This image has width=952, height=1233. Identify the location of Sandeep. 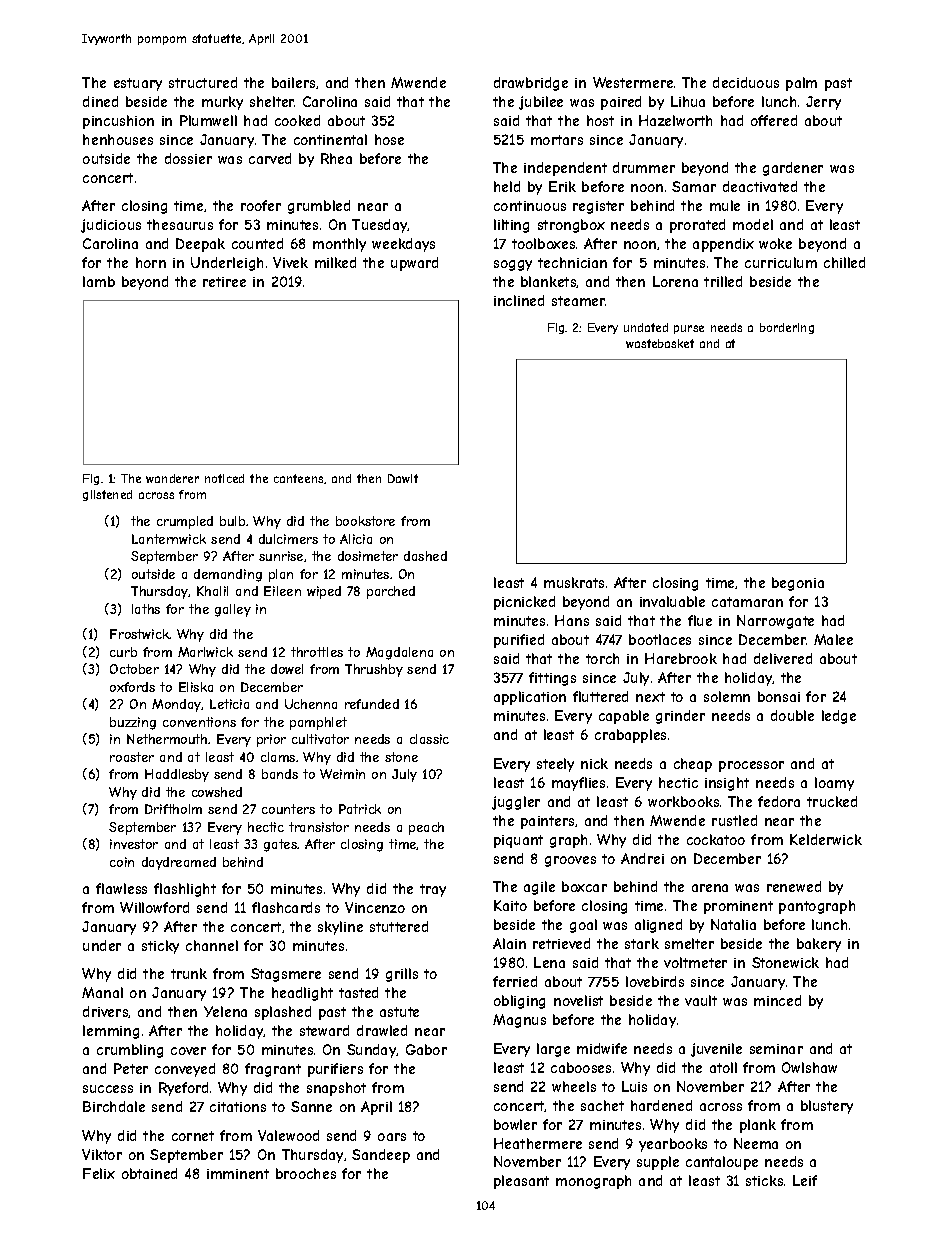
(381, 1156).
